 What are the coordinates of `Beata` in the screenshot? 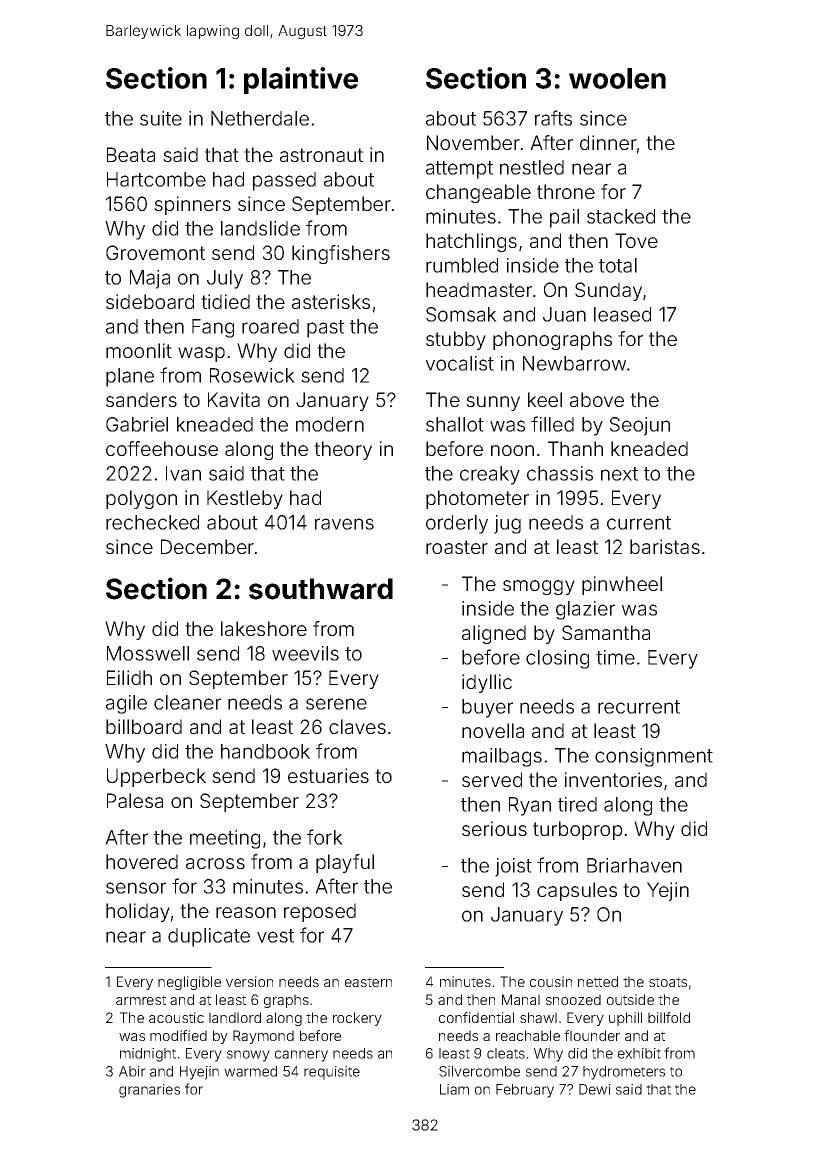 It's located at (131, 154).
